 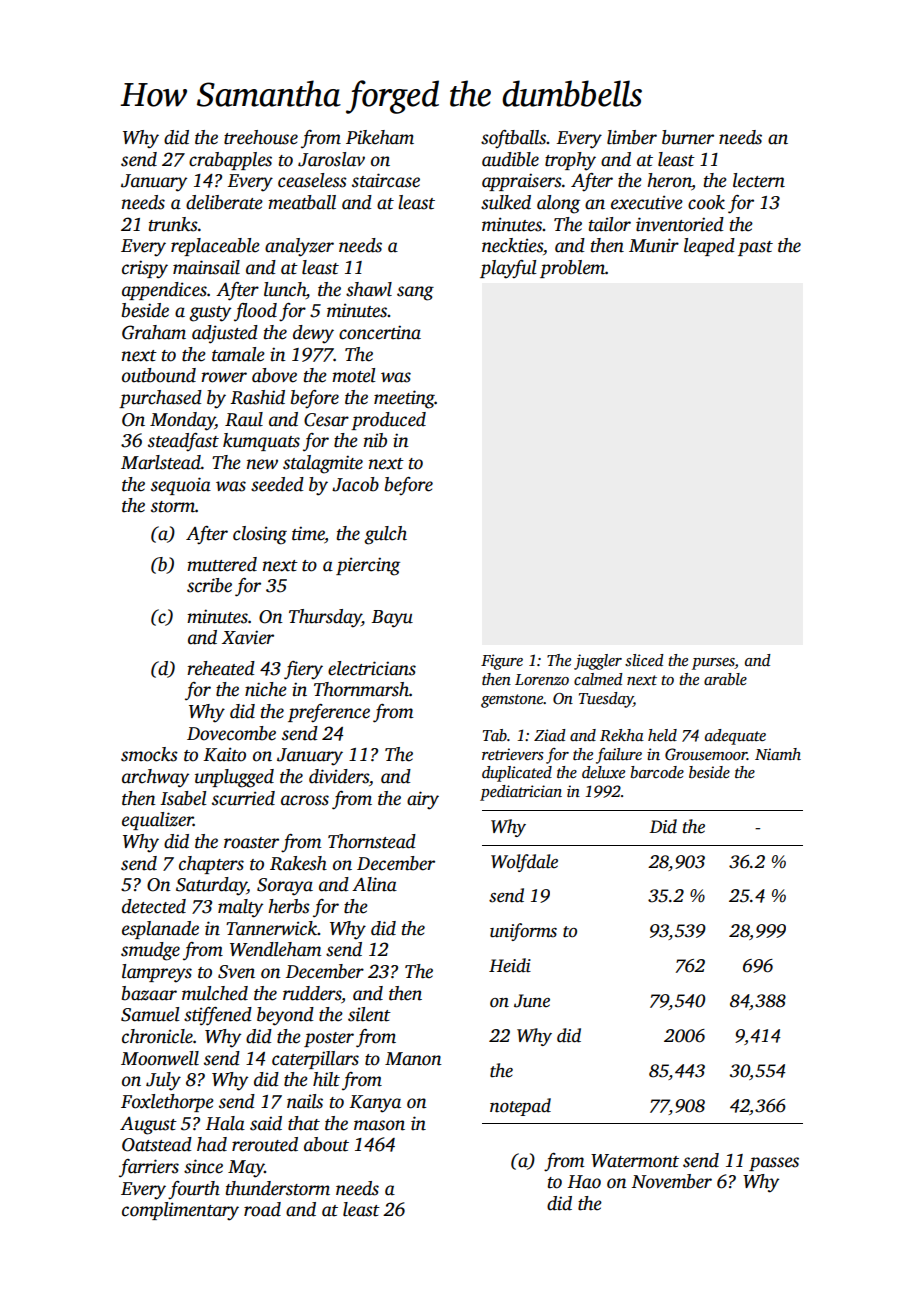 What do you see at coordinates (248, 637) in the page?
I see `Xavier` at bounding box center [248, 637].
